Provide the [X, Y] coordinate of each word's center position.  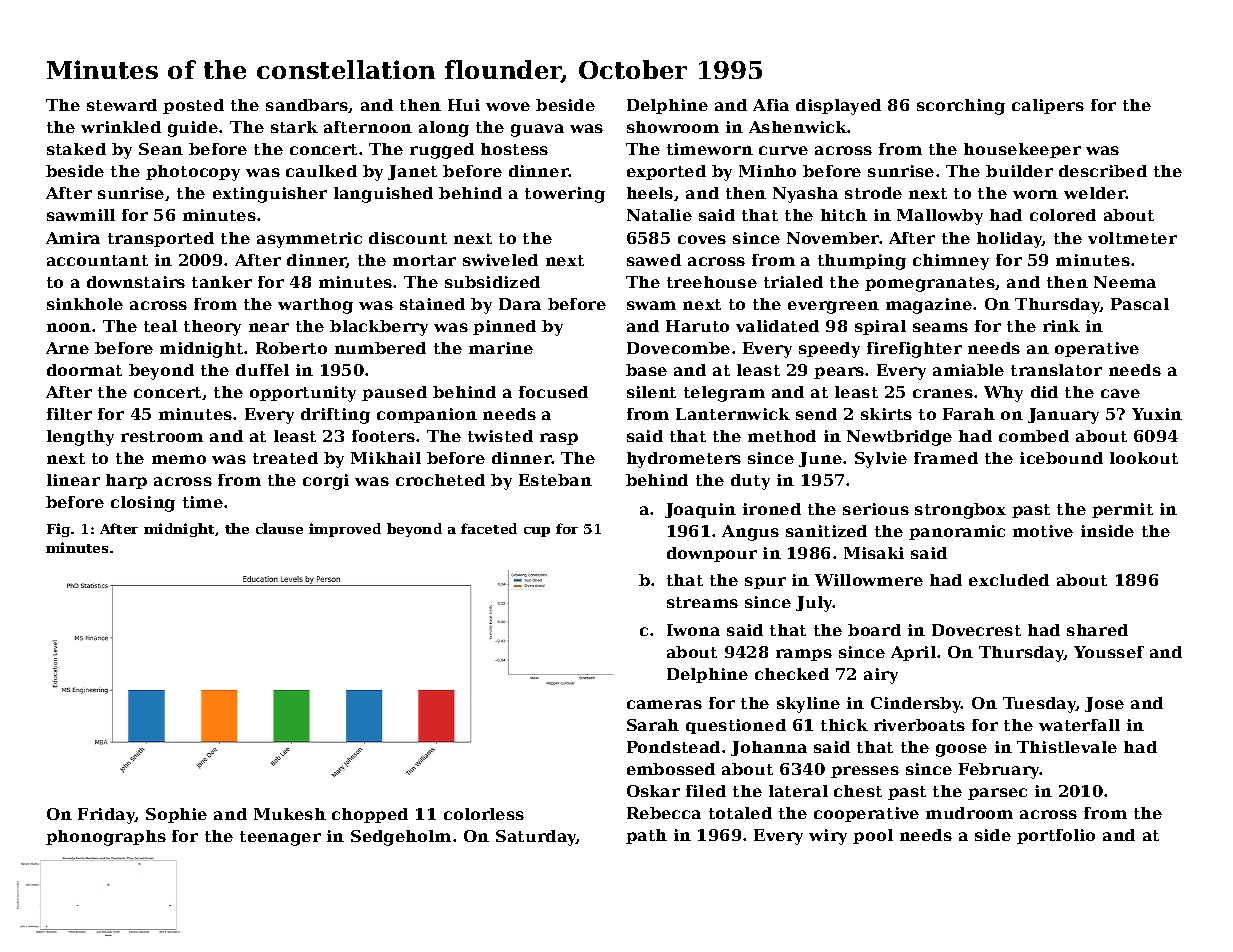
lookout [1144, 458]
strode [873, 193]
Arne [67, 348]
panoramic [957, 532]
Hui [464, 105]
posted [193, 106]
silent [651, 392]
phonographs [106, 838]
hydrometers [684, 460]
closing [143, 504]
